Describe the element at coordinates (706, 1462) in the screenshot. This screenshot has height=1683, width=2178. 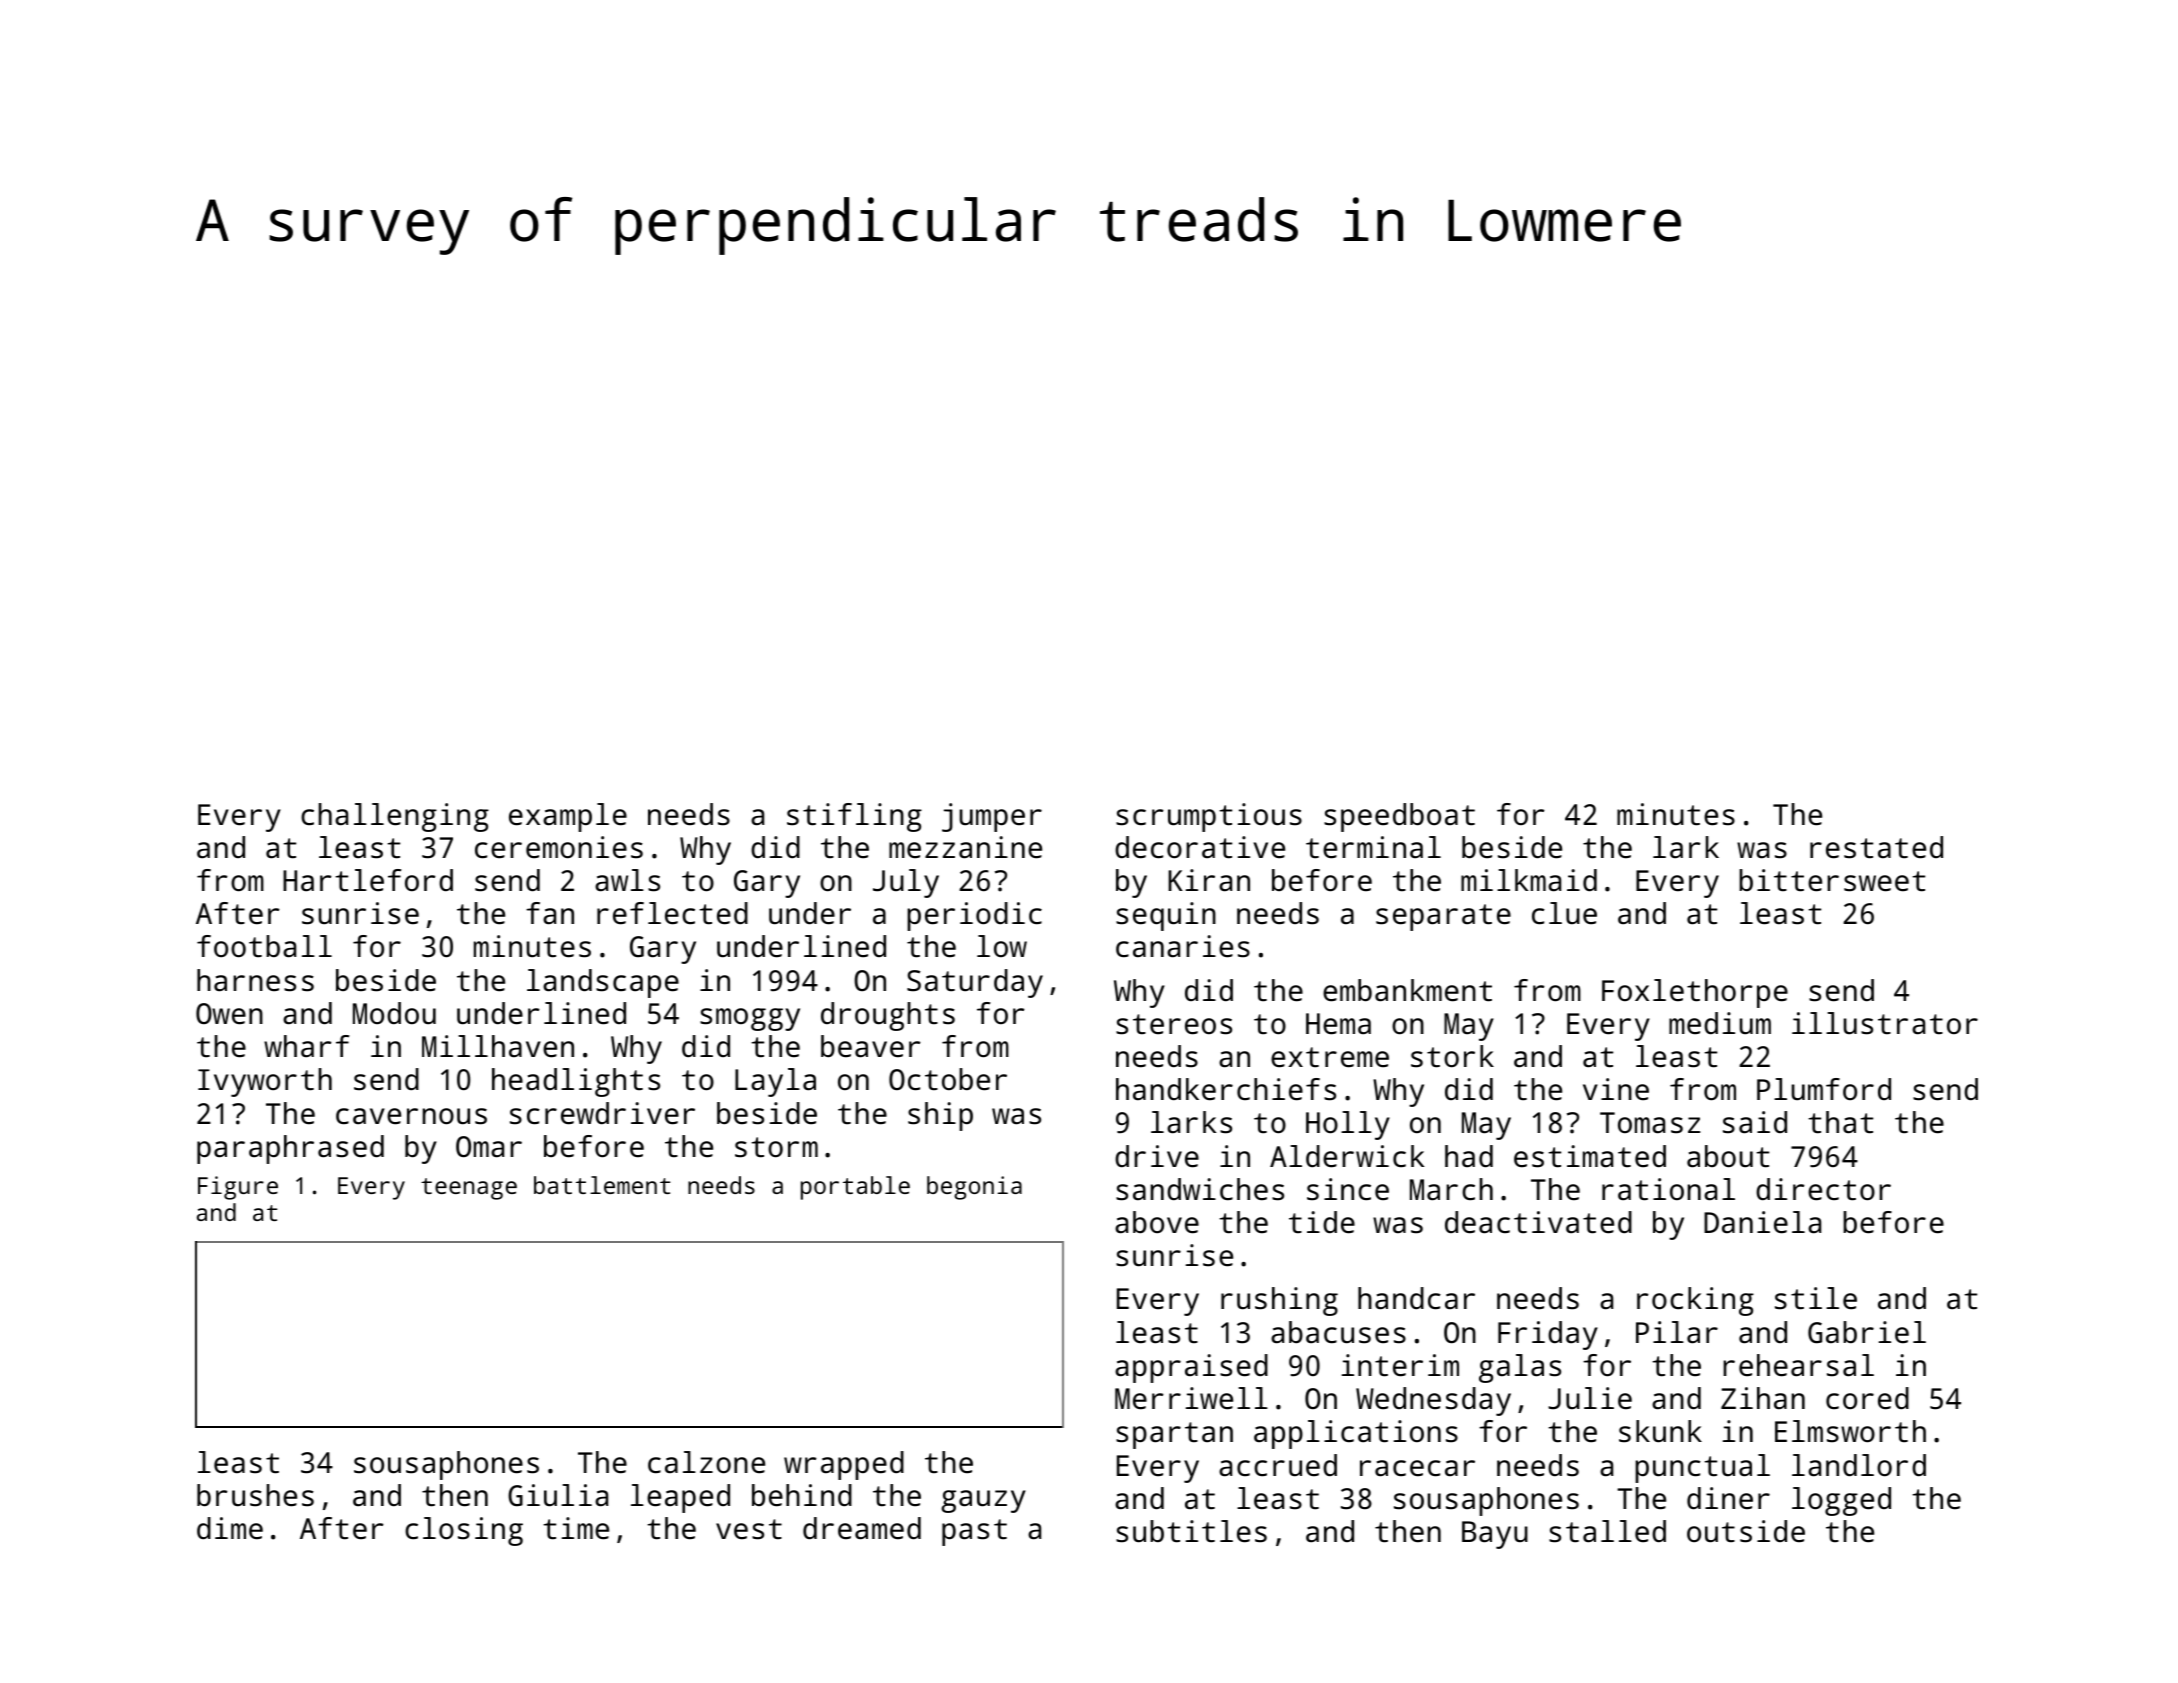
I see `calzone` at that location.
